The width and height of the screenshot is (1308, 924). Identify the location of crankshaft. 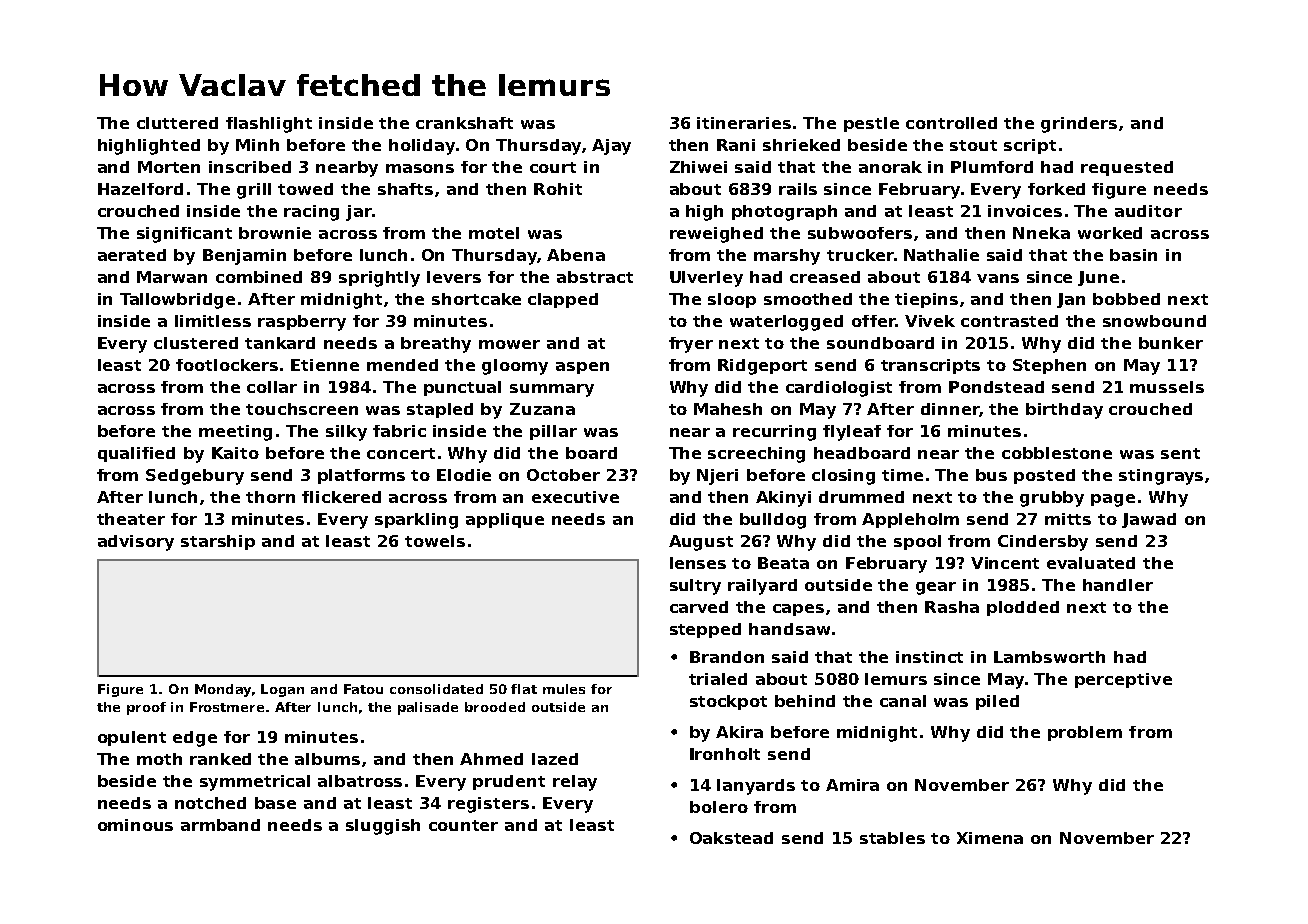
(464, 123).
